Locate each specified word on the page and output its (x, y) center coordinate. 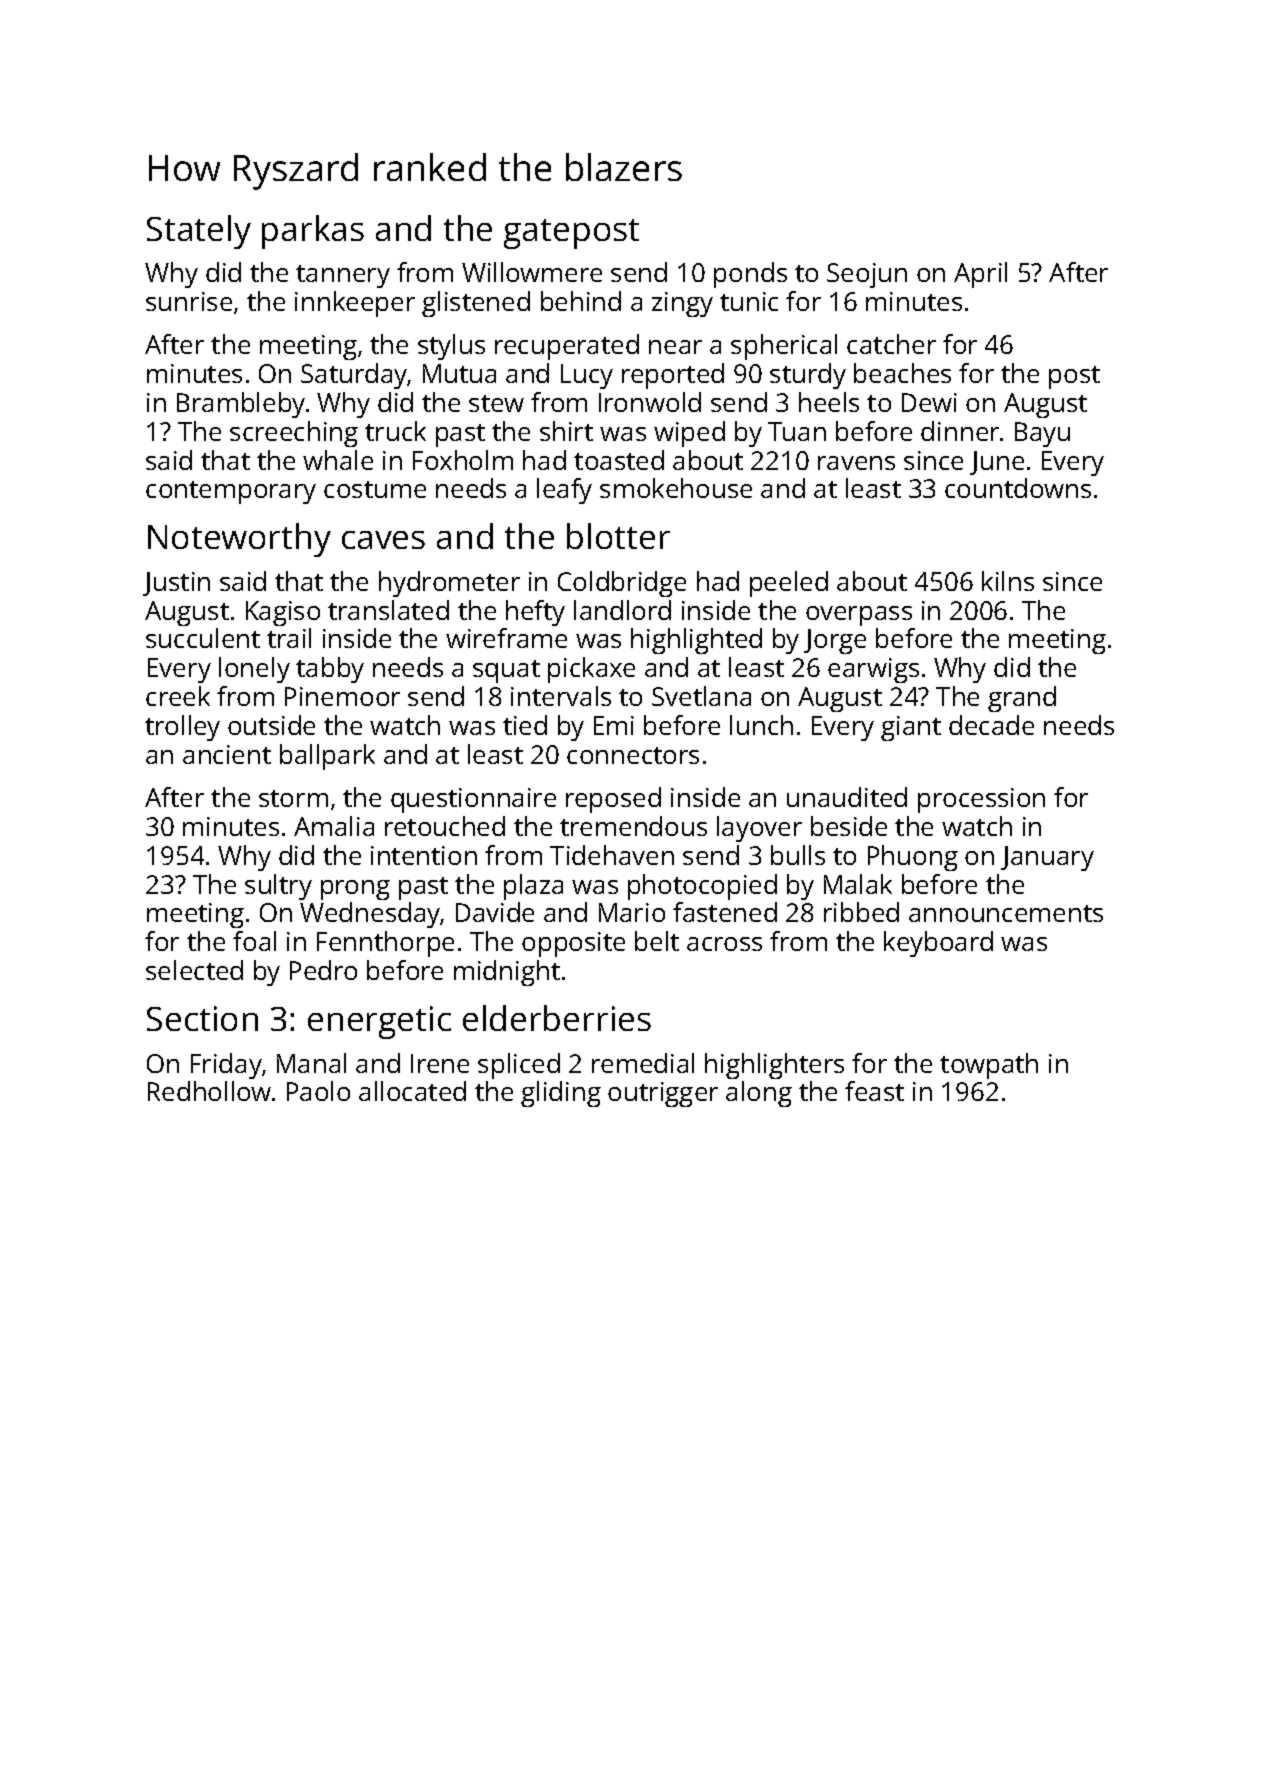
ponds (750, 275)
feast (874, 1091)
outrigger (663, 1094)
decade (991, 725)
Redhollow (209, 1091)
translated (388, 610)
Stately (199, 232)
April (980, 275)
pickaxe (591, 670)
